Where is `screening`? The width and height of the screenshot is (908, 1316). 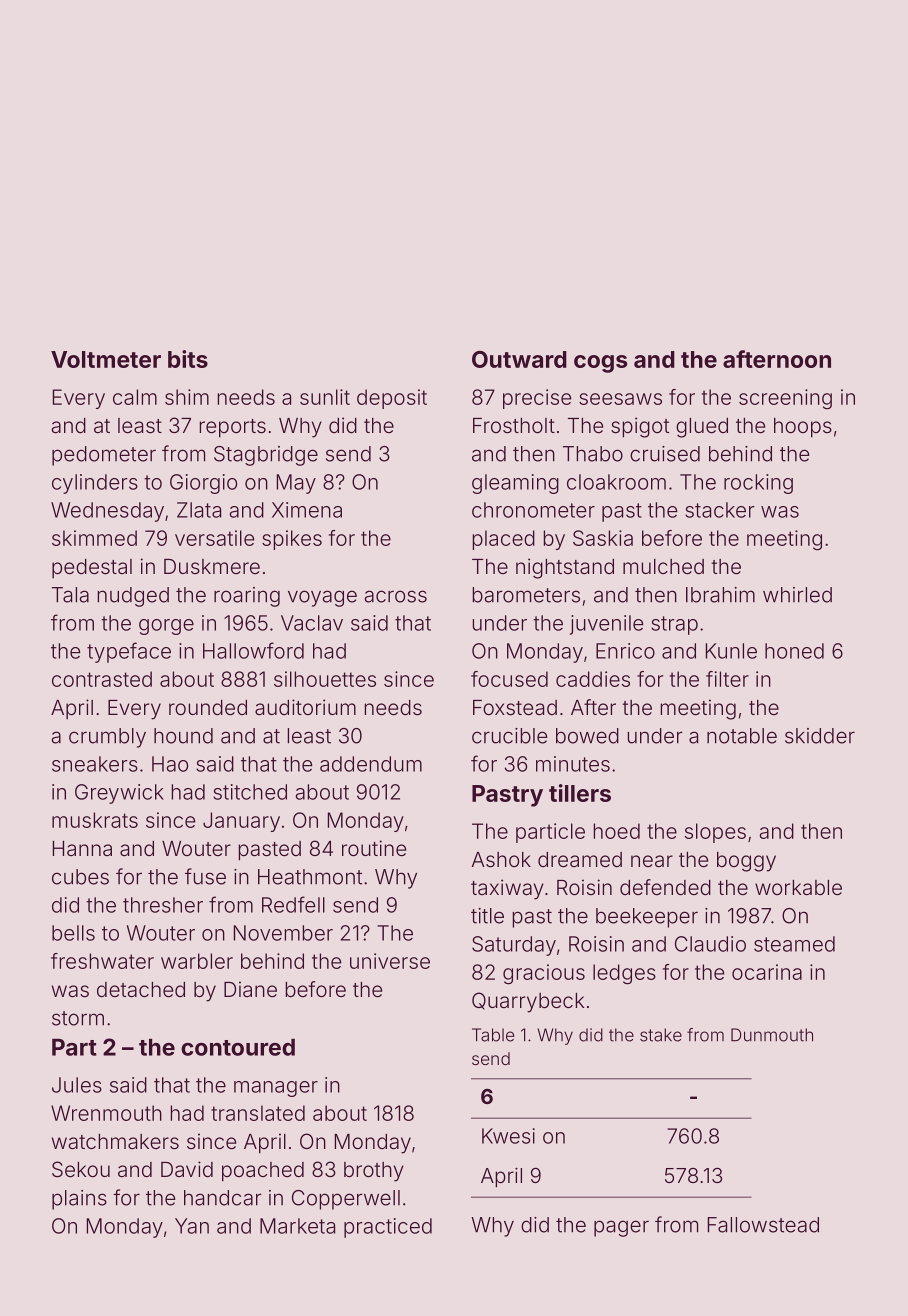 screening is located at coordinates (785, 399).
